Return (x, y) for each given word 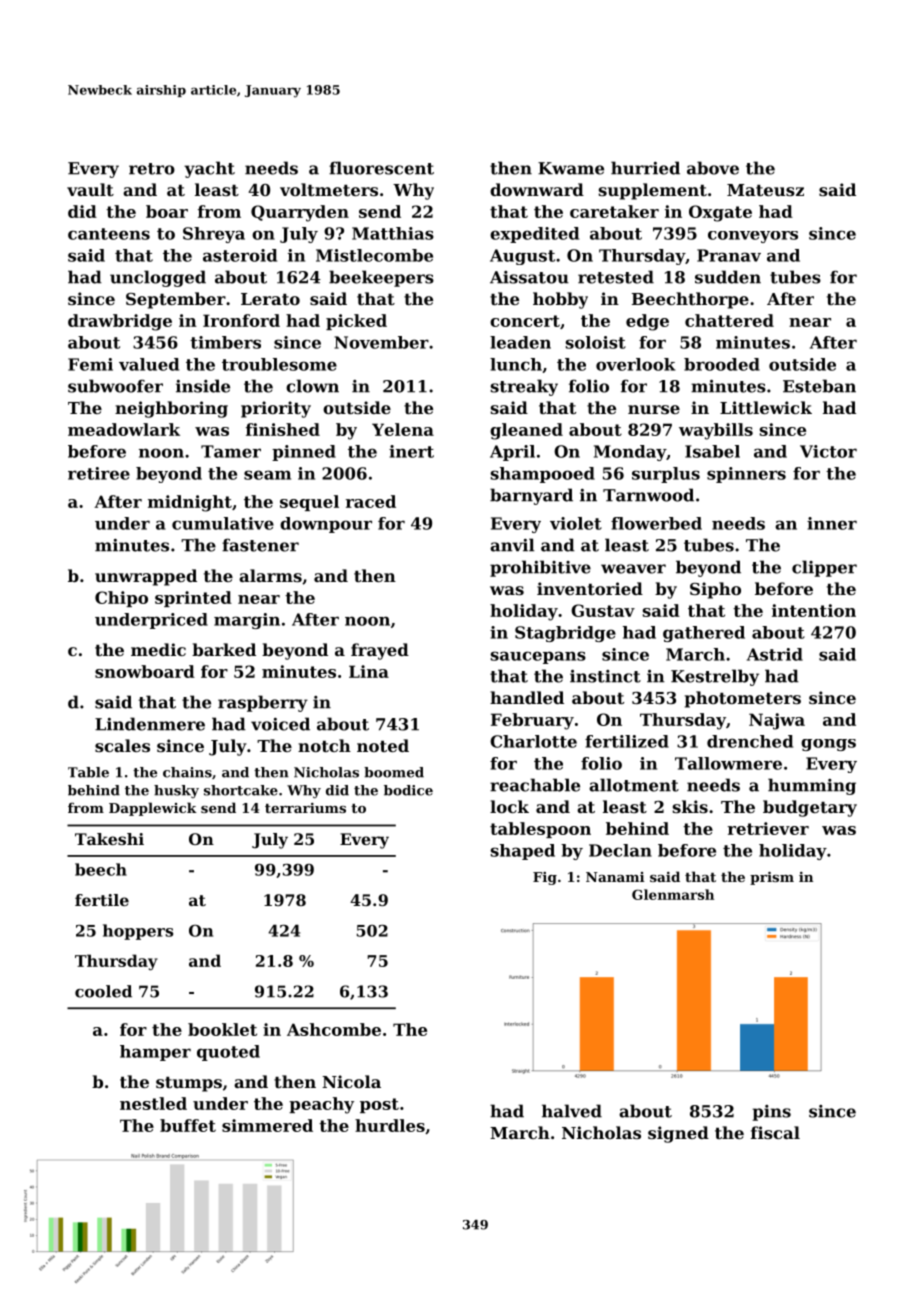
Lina (369, 671)
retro (152, 169)
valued (149, 364)
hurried (645, 168)
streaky (524, 387)
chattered (729, 320)
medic (158, 649)
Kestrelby (715, 677)
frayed (380, 651)
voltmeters (329, 189)
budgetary (810, 808)
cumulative (223, 523)
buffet (188, 1125)
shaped (522, 852)
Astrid (775, 654)
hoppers (138, 932)
